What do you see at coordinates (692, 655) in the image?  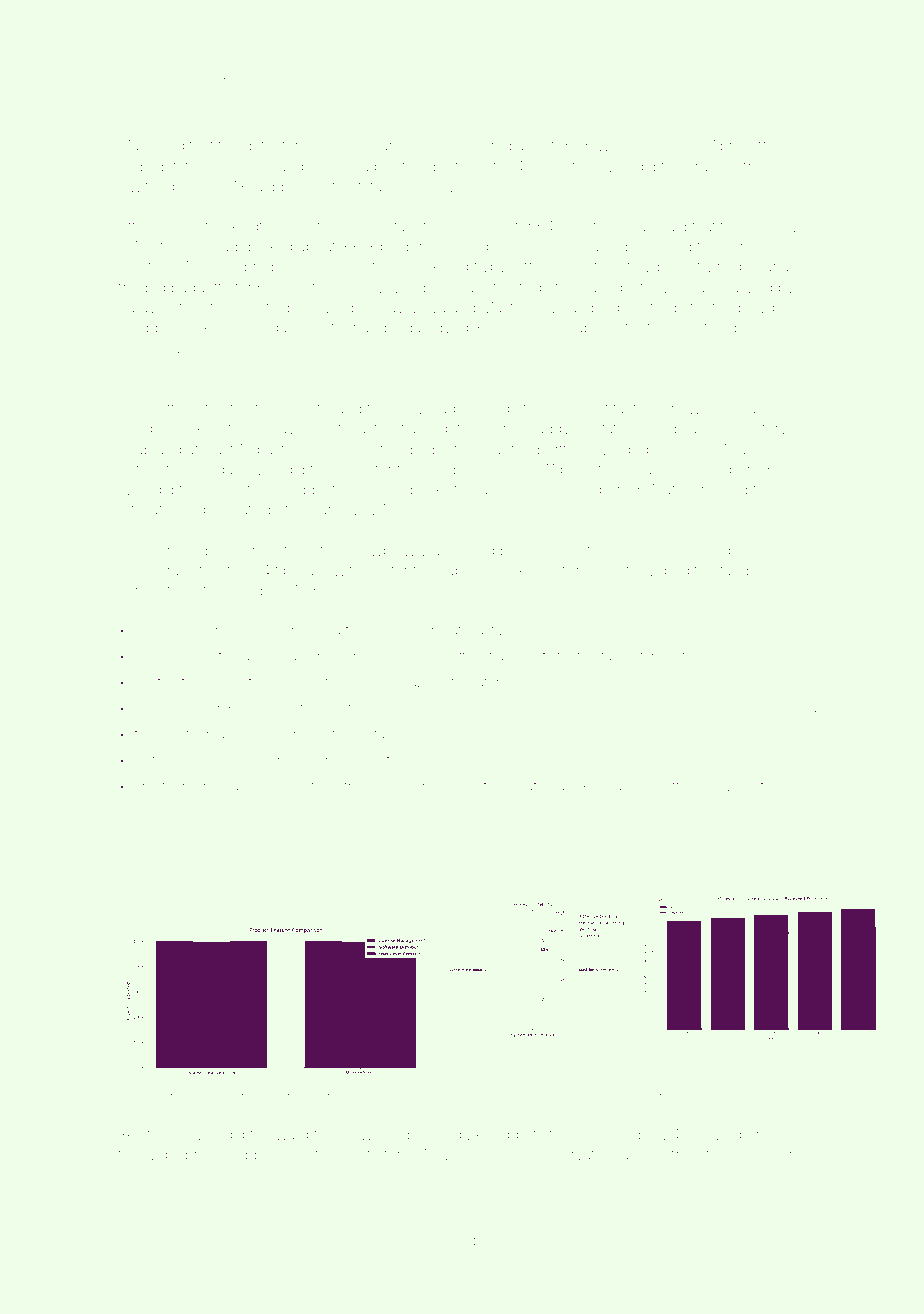 I see `Slatewick` at bounding box center [692, 655].
